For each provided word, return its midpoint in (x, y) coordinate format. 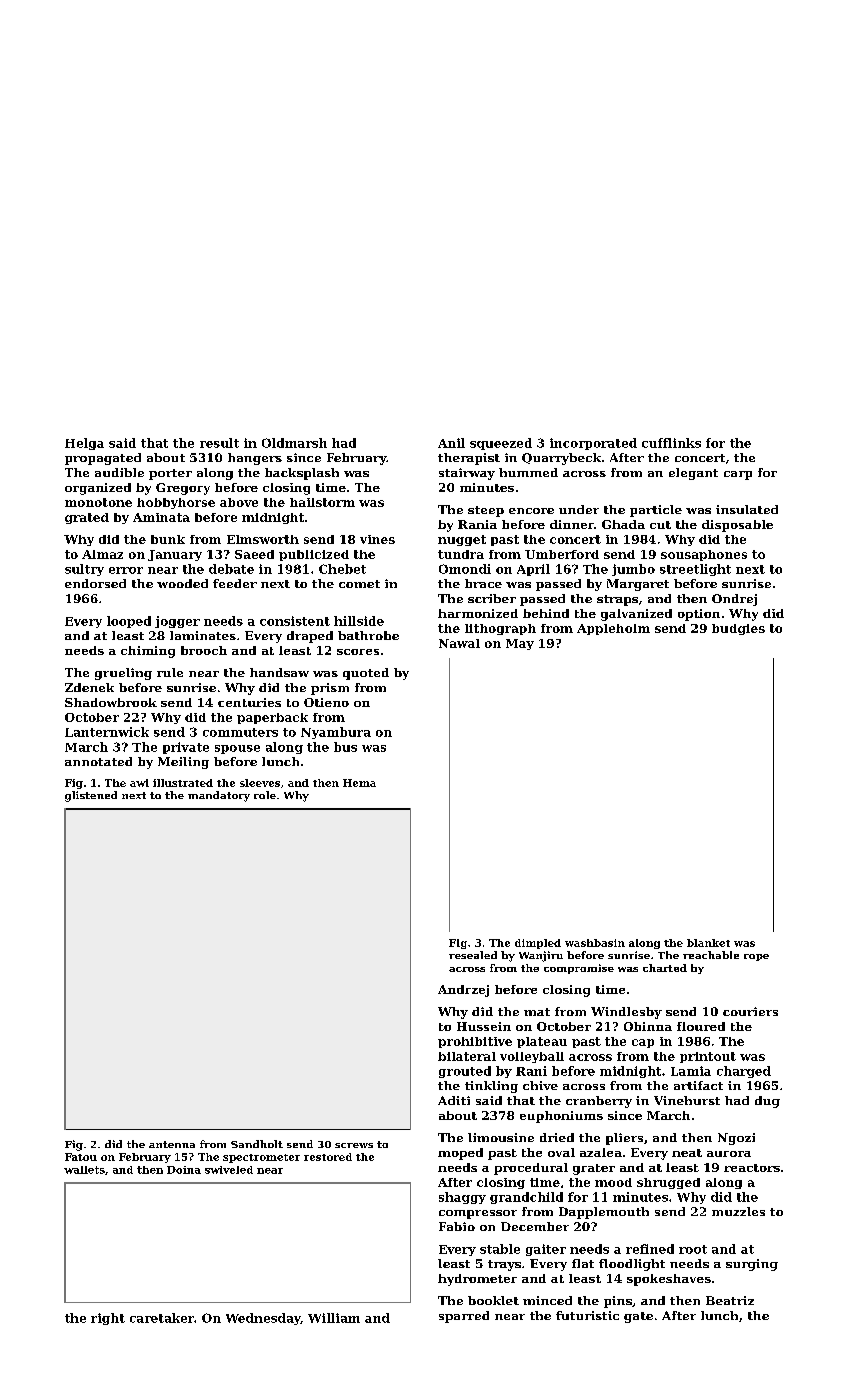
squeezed (501, 444)
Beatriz (730, 1300)
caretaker (162, 1318)
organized (98, 489)
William (334, 1318)
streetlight (695, 570)
